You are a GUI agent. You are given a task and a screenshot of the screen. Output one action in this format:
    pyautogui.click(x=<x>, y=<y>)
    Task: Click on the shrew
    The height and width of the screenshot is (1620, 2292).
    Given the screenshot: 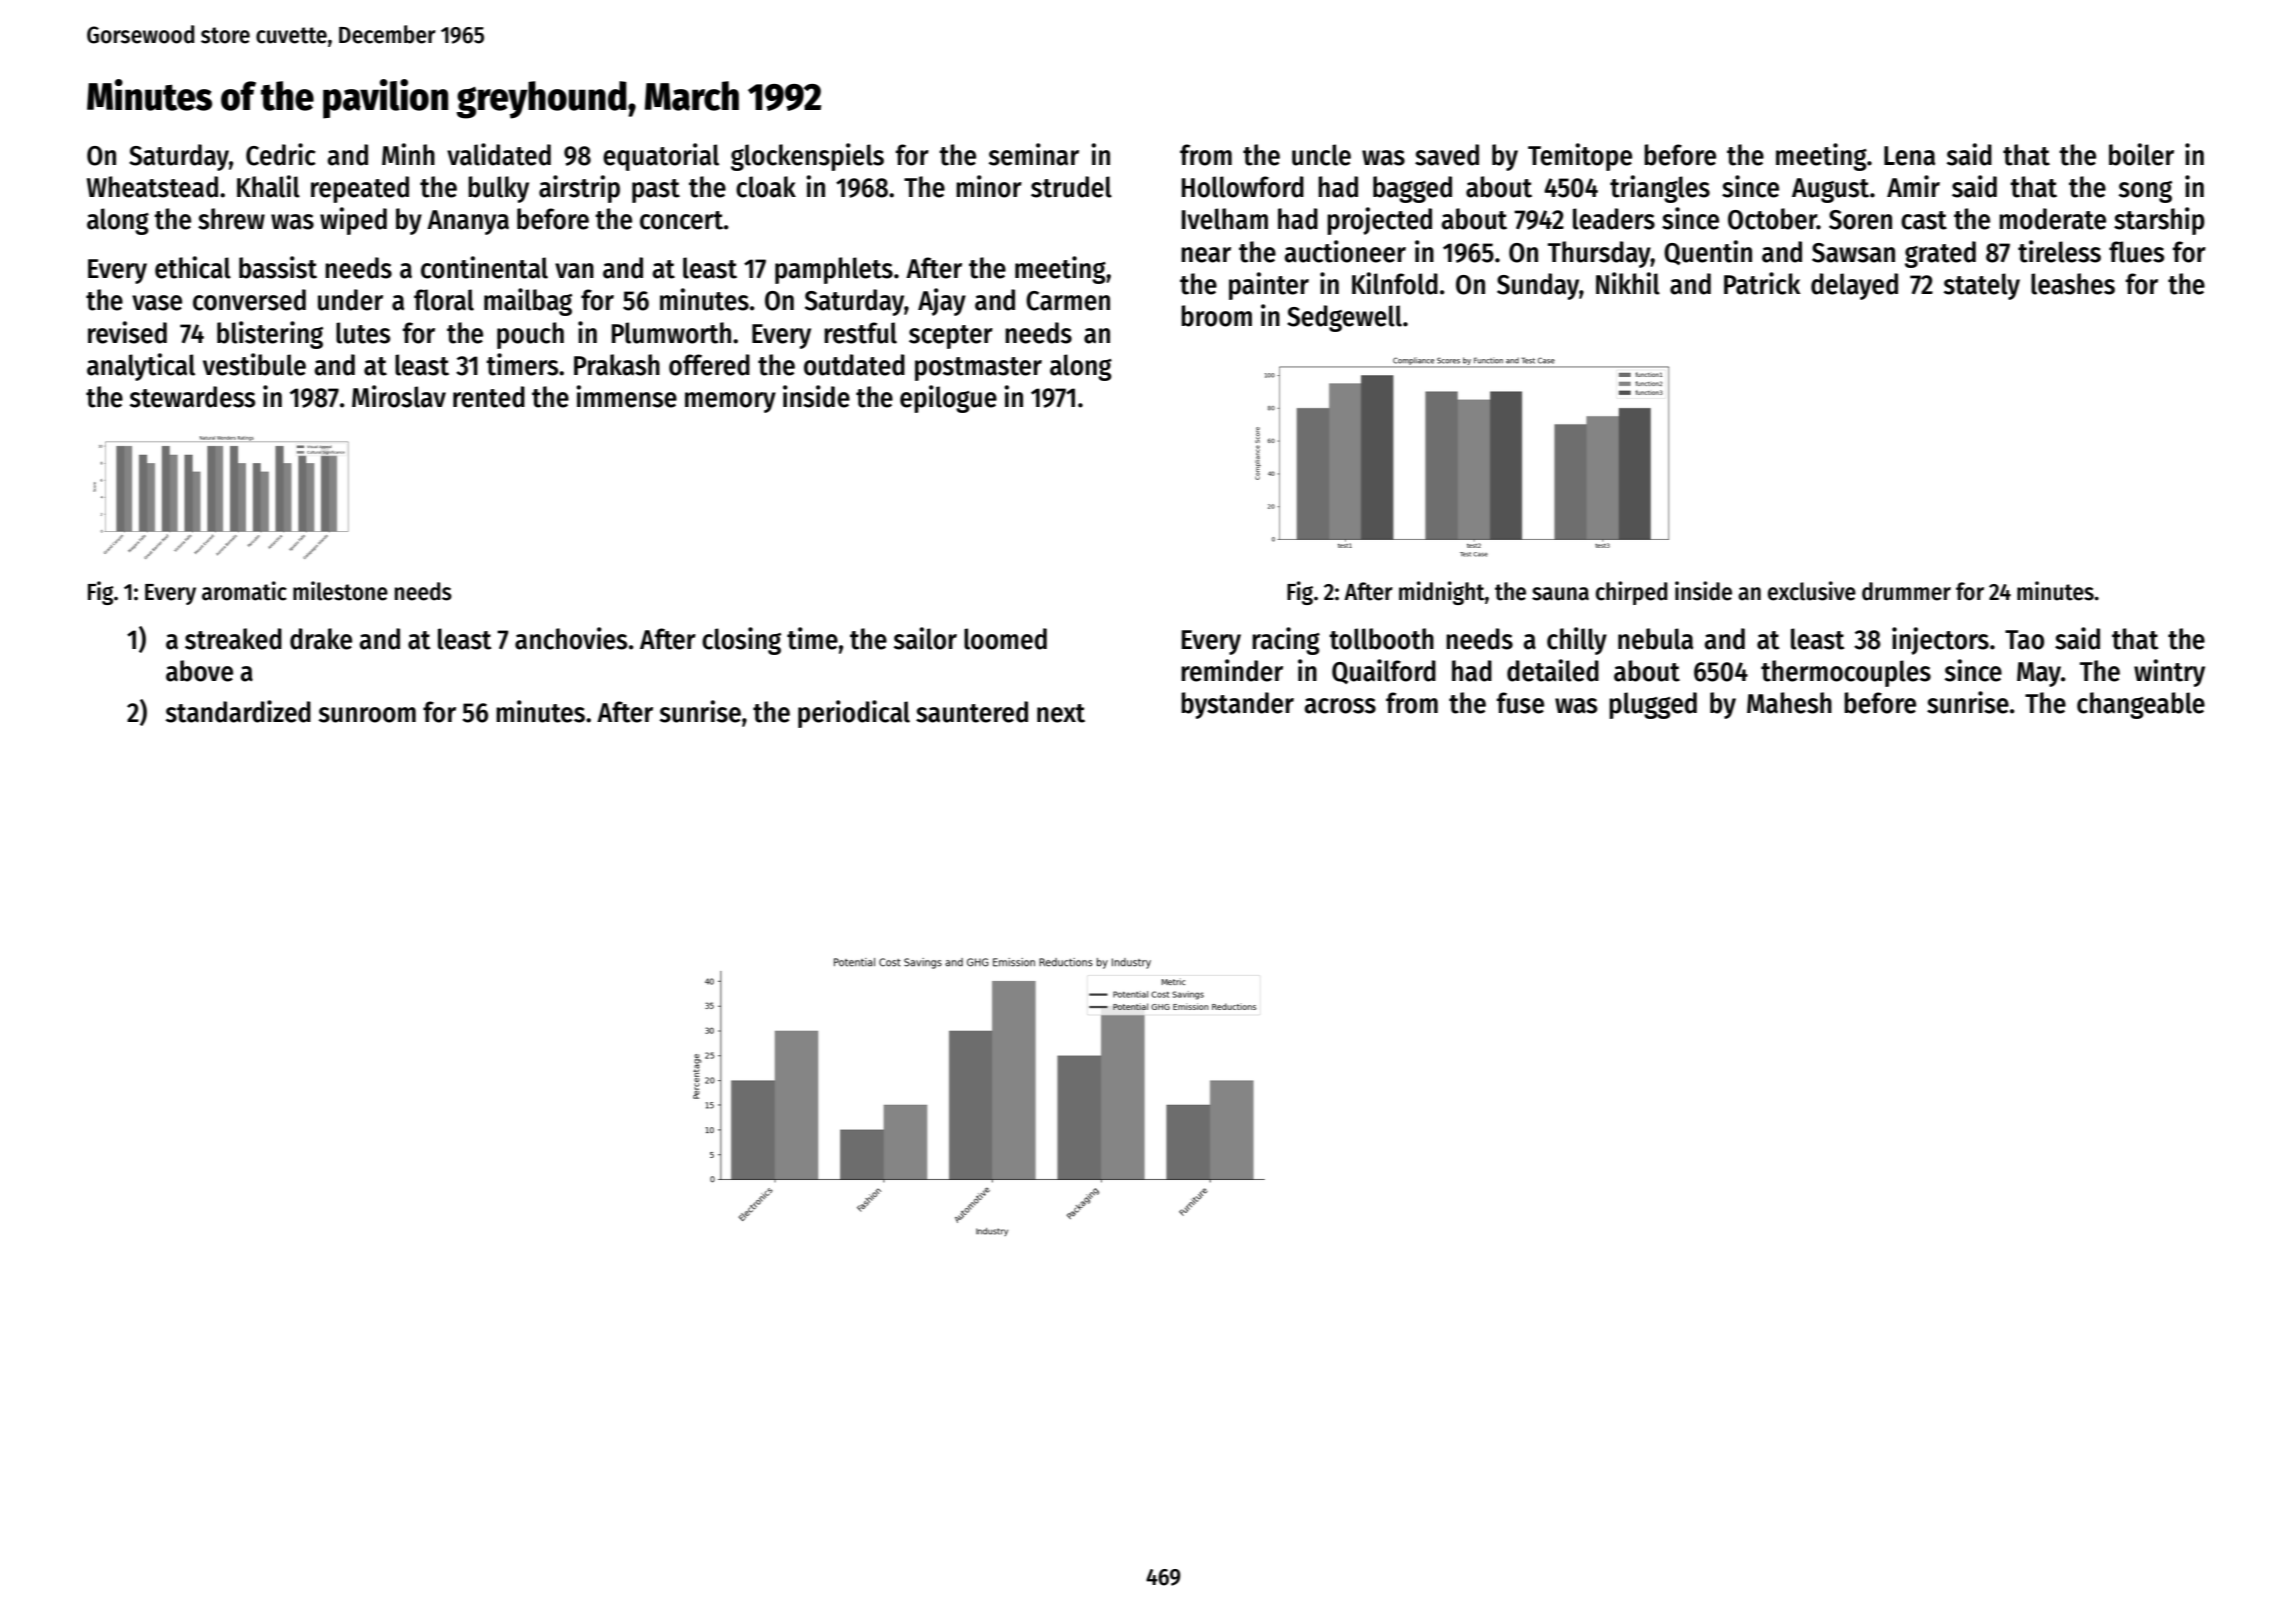 What is the action you would take?
    pyautogui.click(x=231, y=219)
